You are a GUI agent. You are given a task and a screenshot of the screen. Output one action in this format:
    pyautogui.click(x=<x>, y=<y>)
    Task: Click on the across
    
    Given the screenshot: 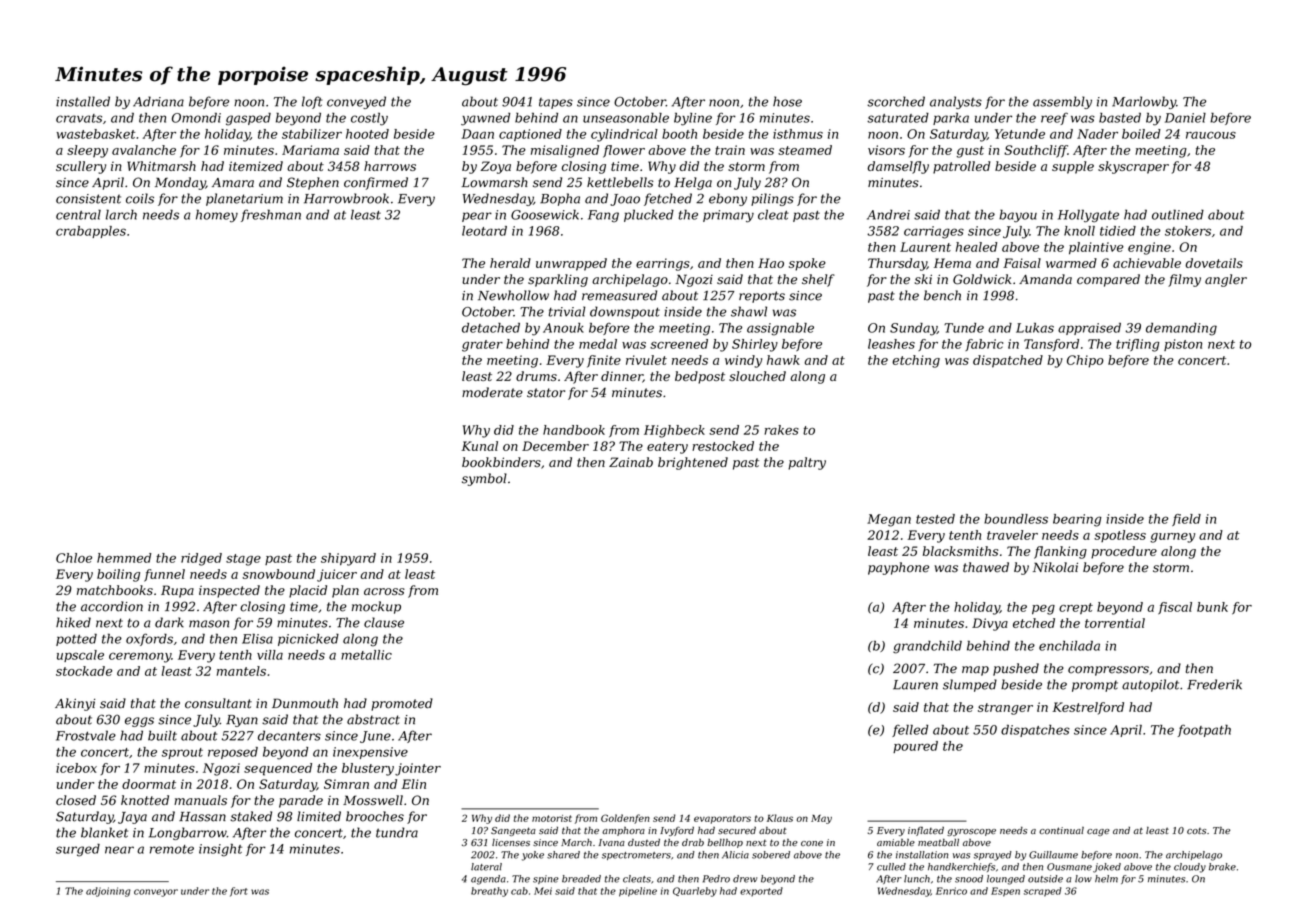 What is the action you would take?
    pyautogui.click(x=384, y=591)
